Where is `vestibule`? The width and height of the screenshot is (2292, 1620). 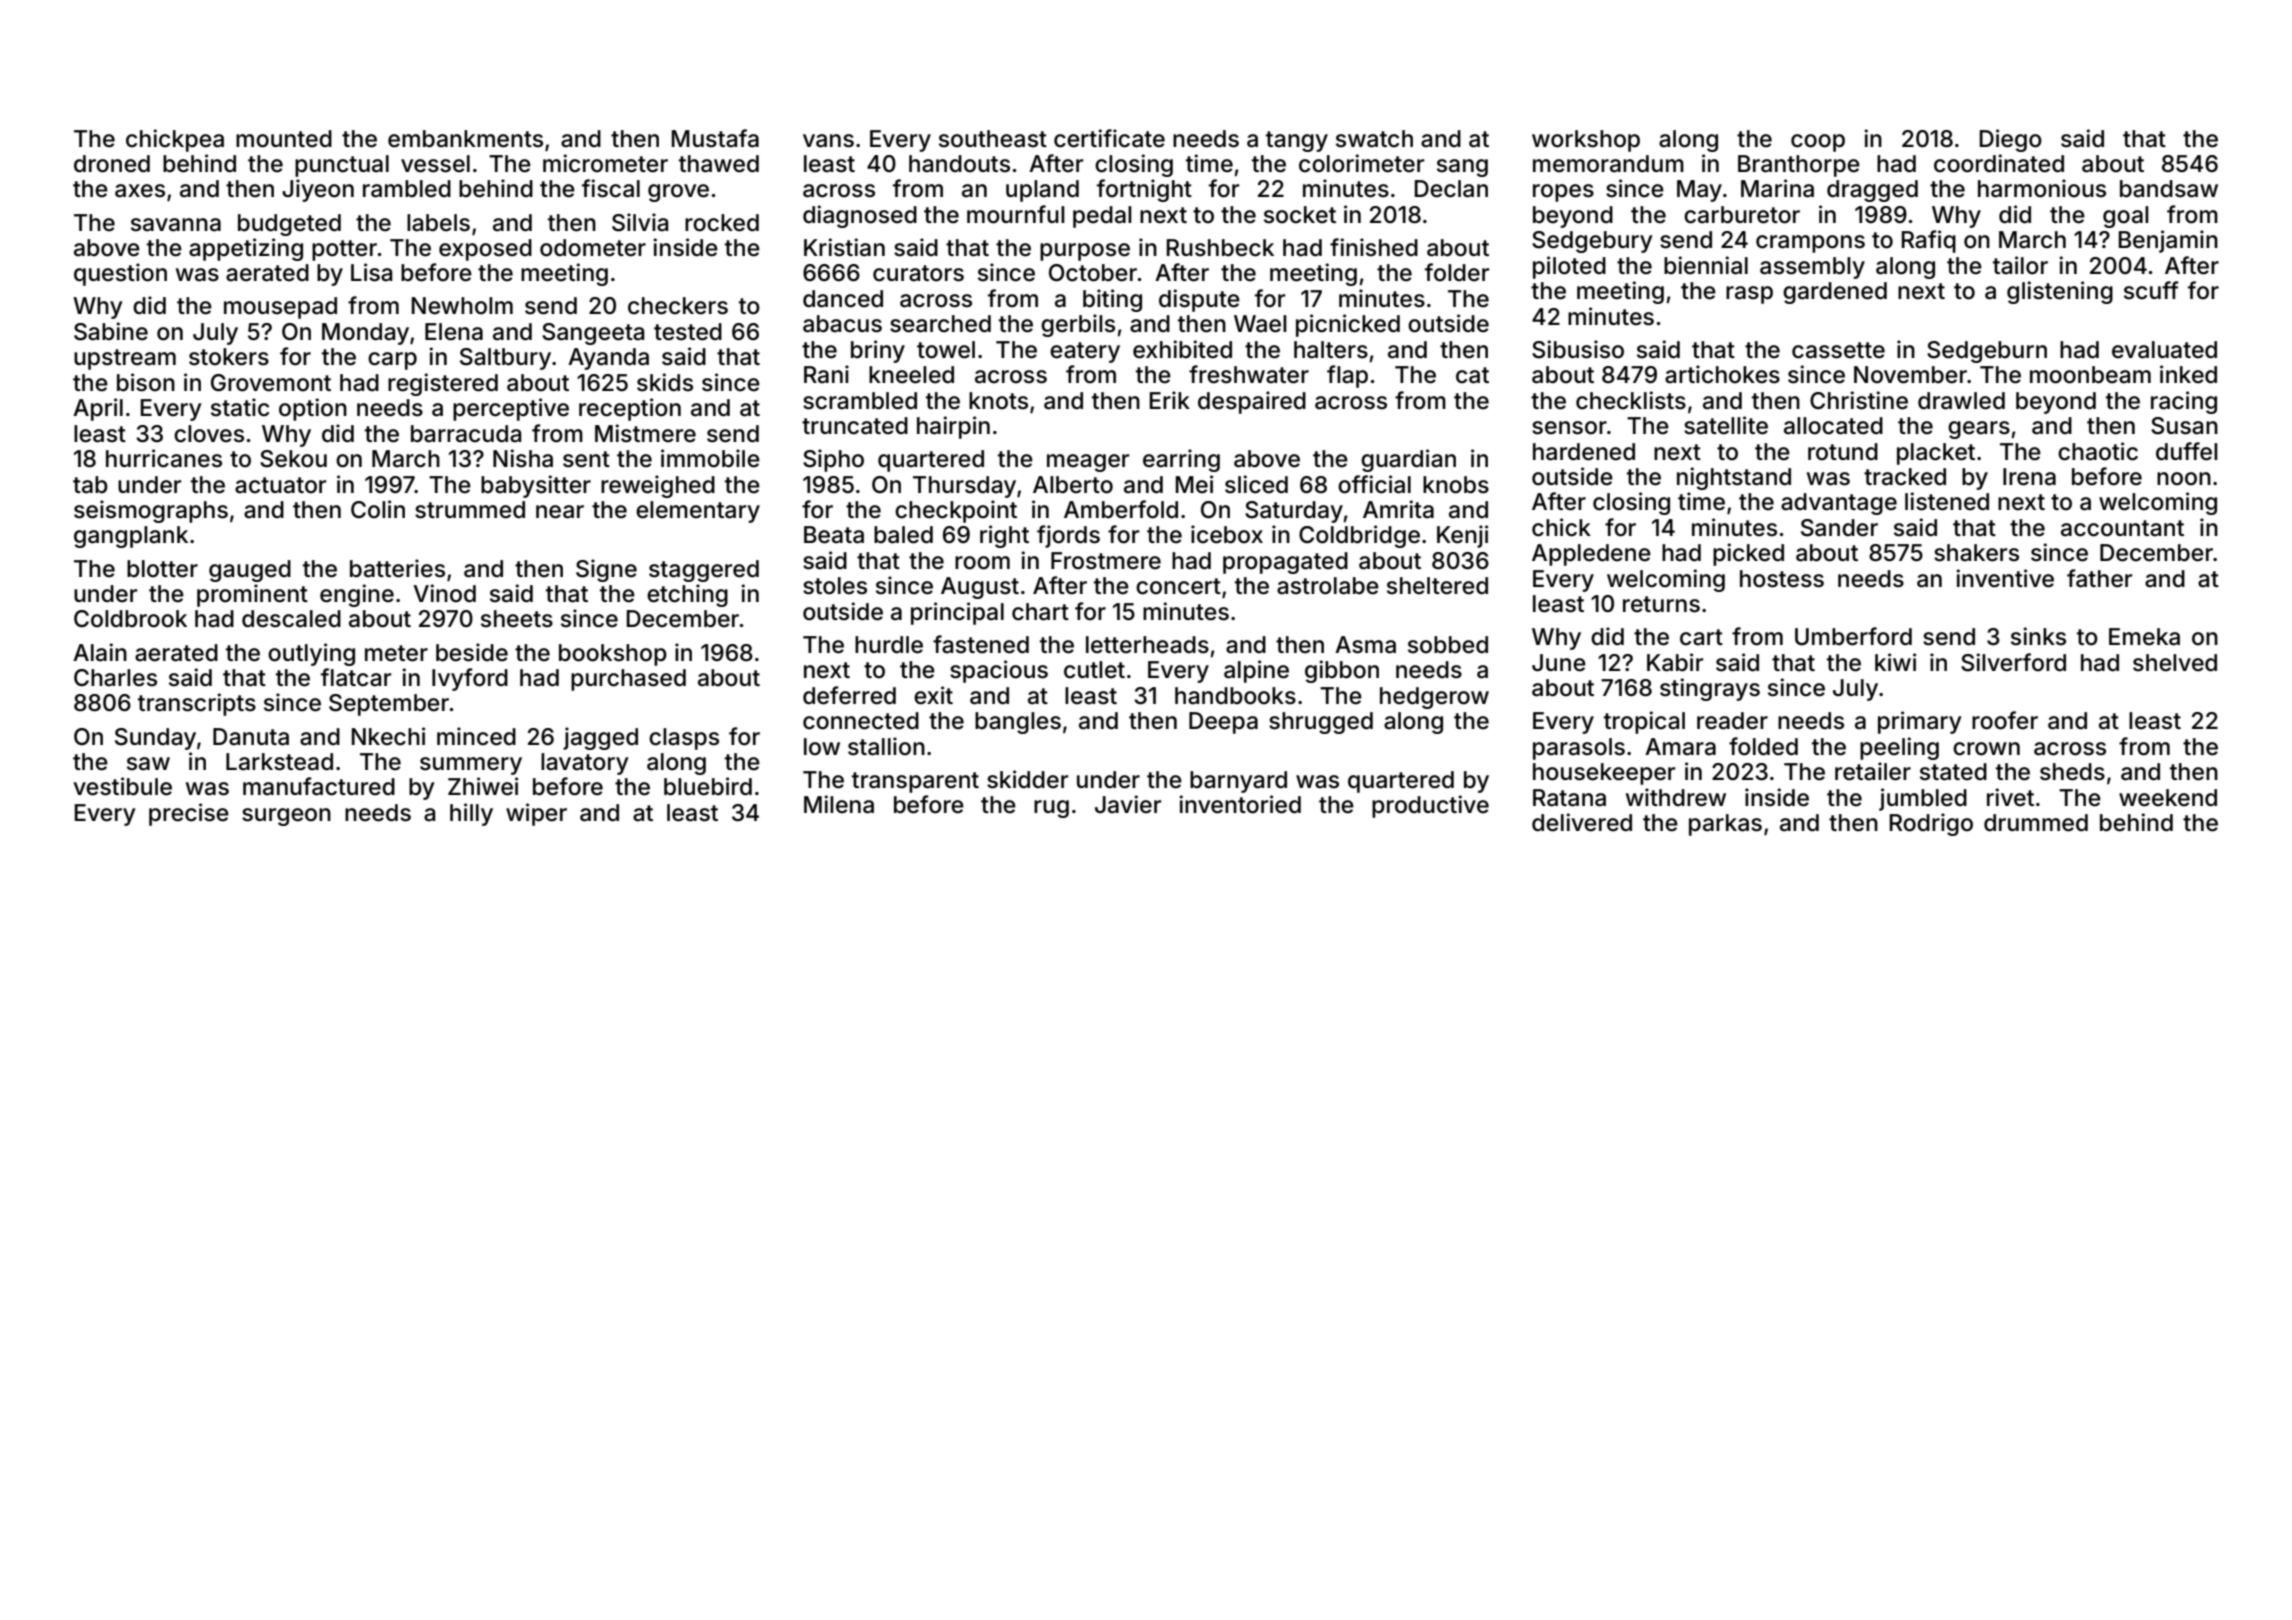
vestibule is located at coordinates (122, 786).
